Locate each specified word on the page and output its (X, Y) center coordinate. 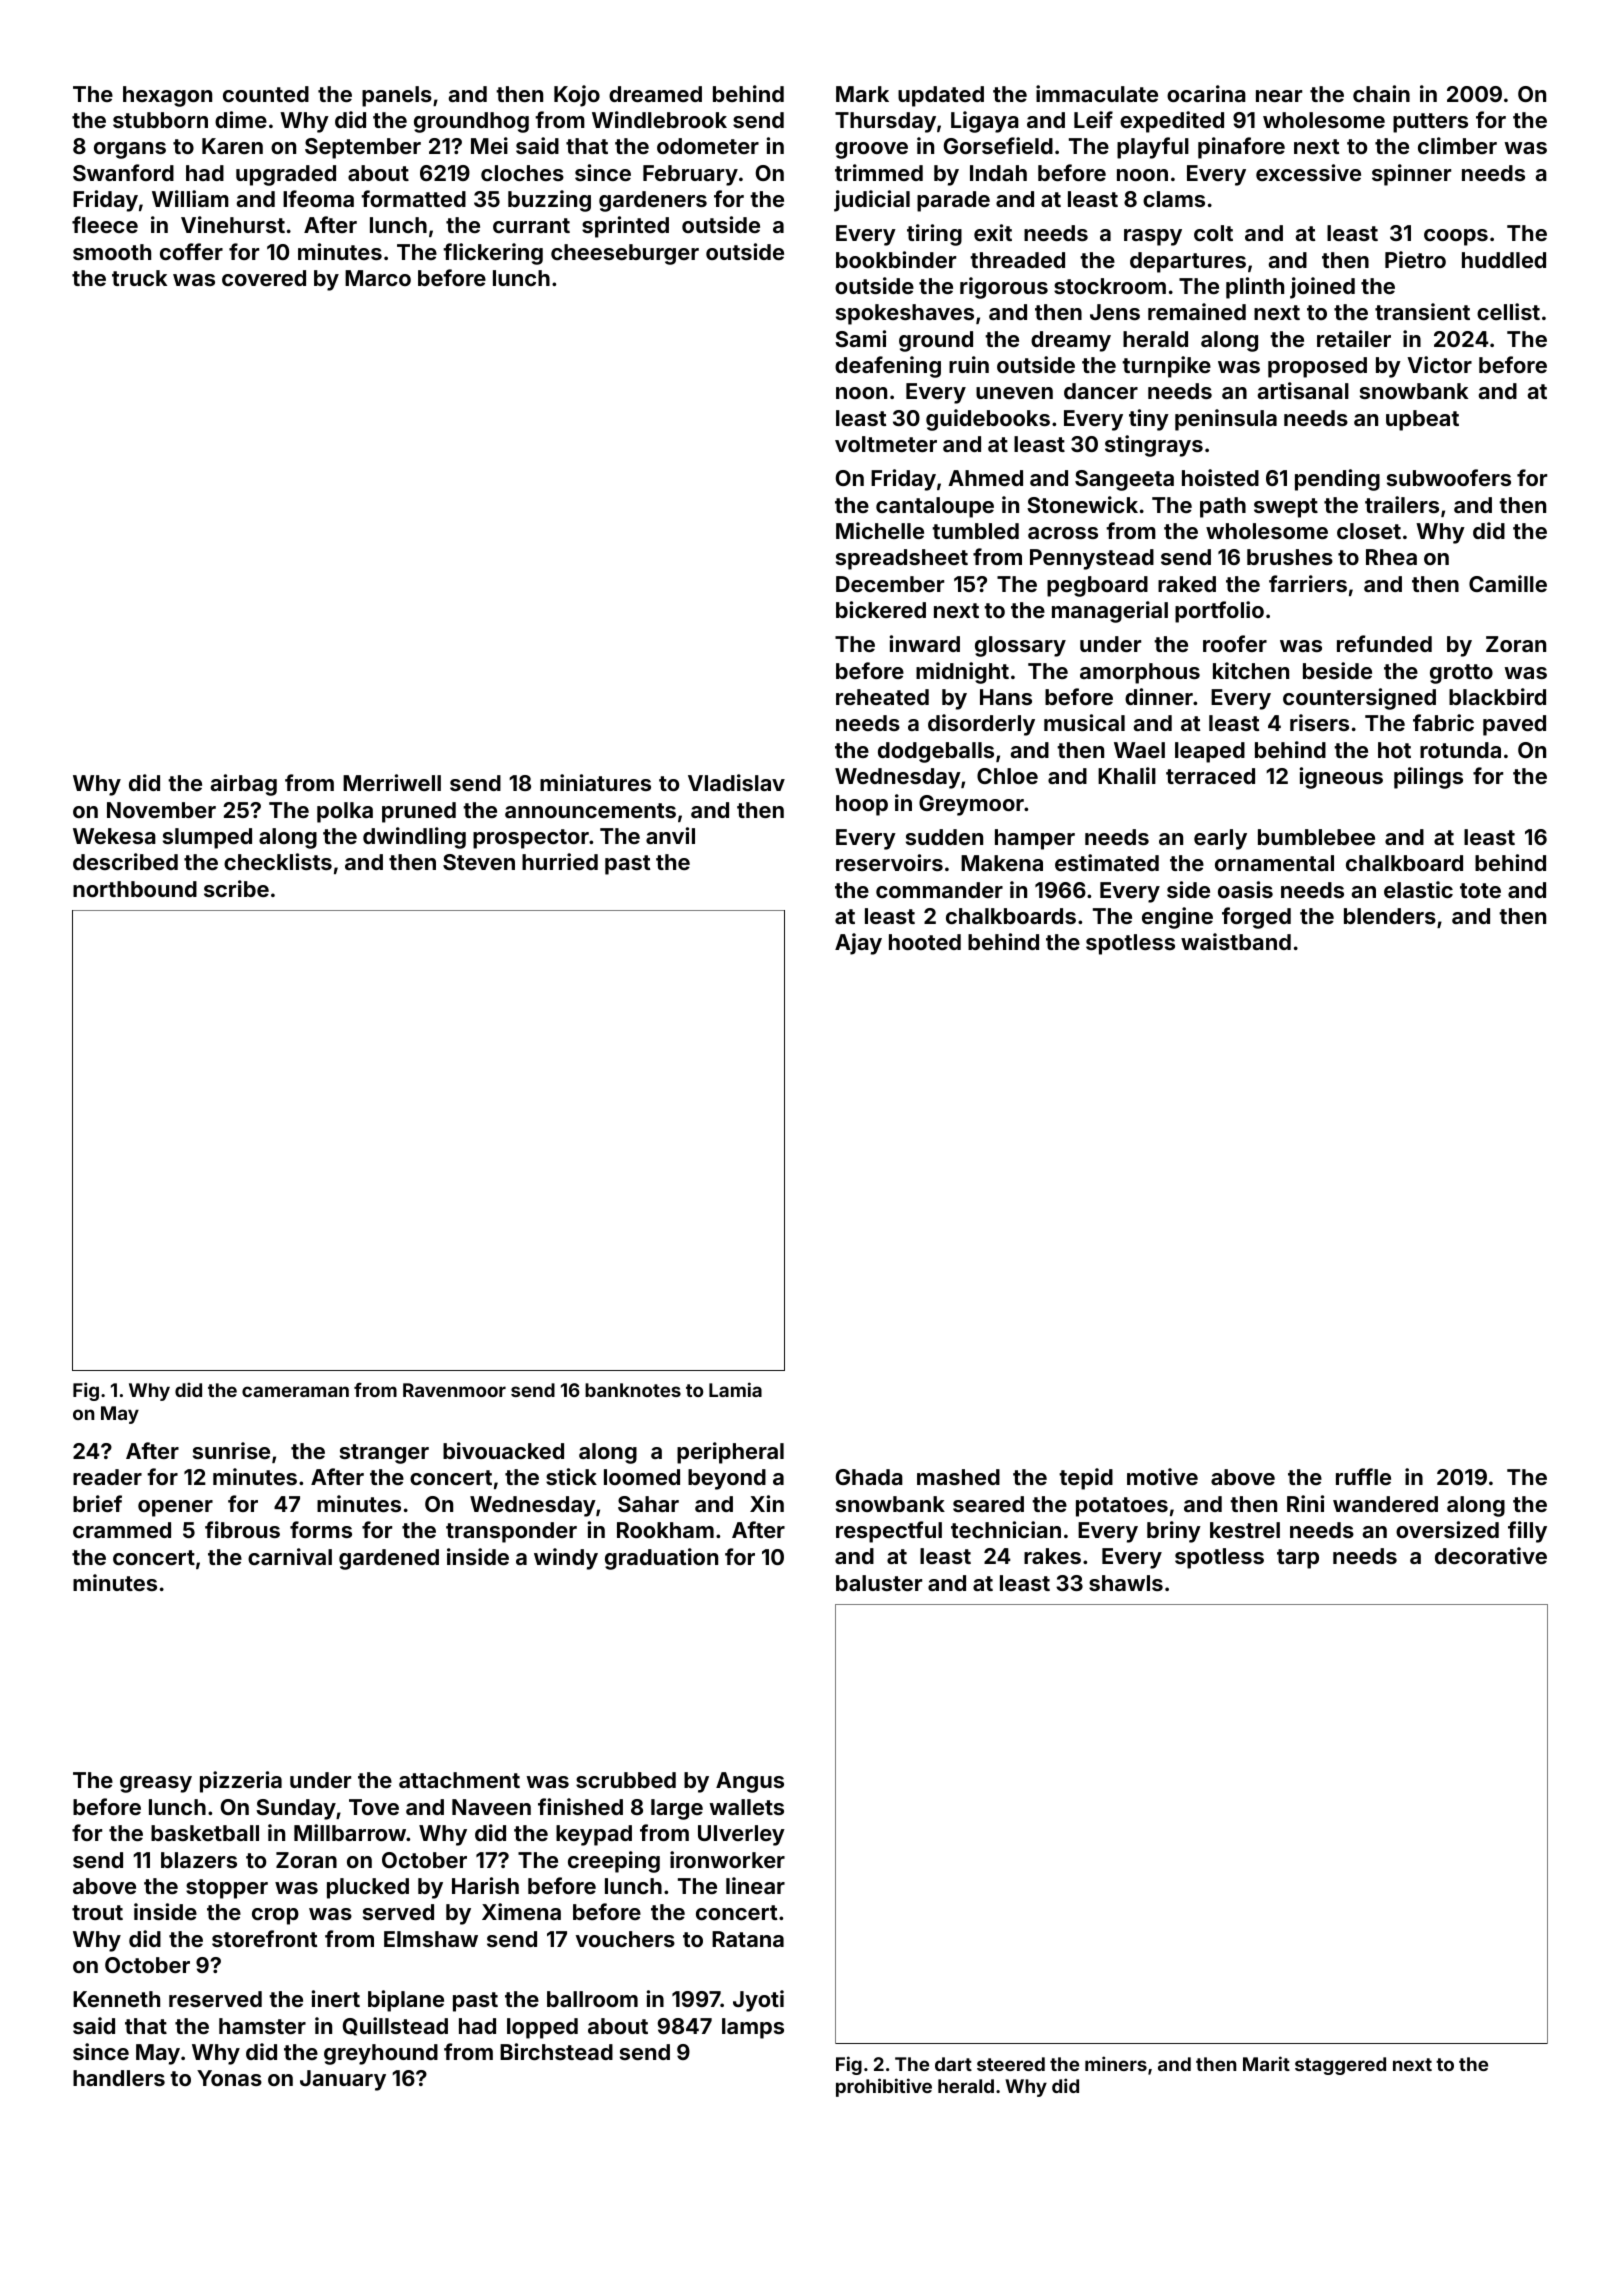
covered (264, 278)
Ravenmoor (454, 1390)
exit (993, 232)
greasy (156, 1784)
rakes (1052, 1556)
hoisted (1220, 477)
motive (1162, 1476)
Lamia (735, 1389)
